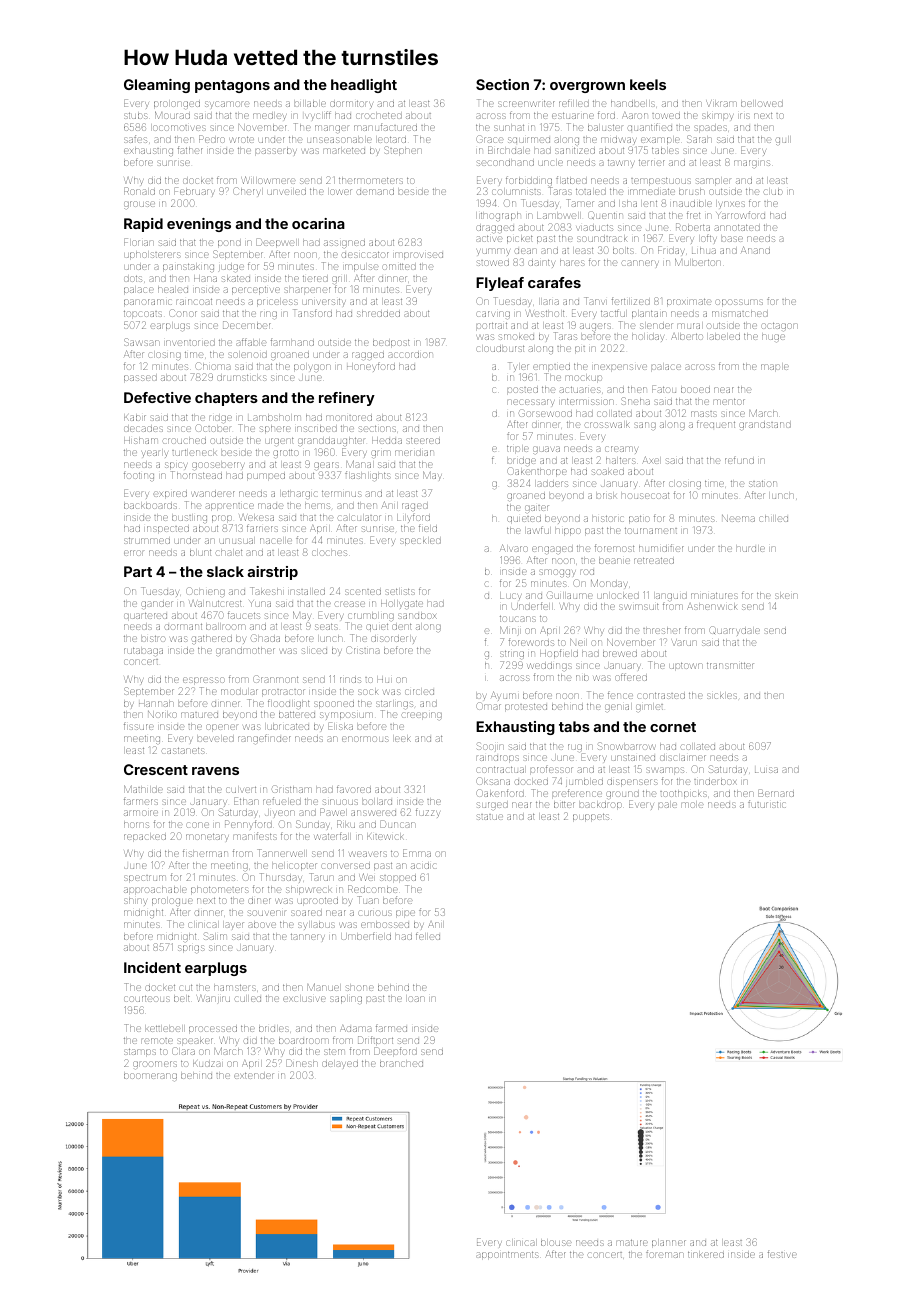  What do you see at coordinates (302, 1063) in the document?
I see `Dinesh` at bounding box center [302, 1063].
